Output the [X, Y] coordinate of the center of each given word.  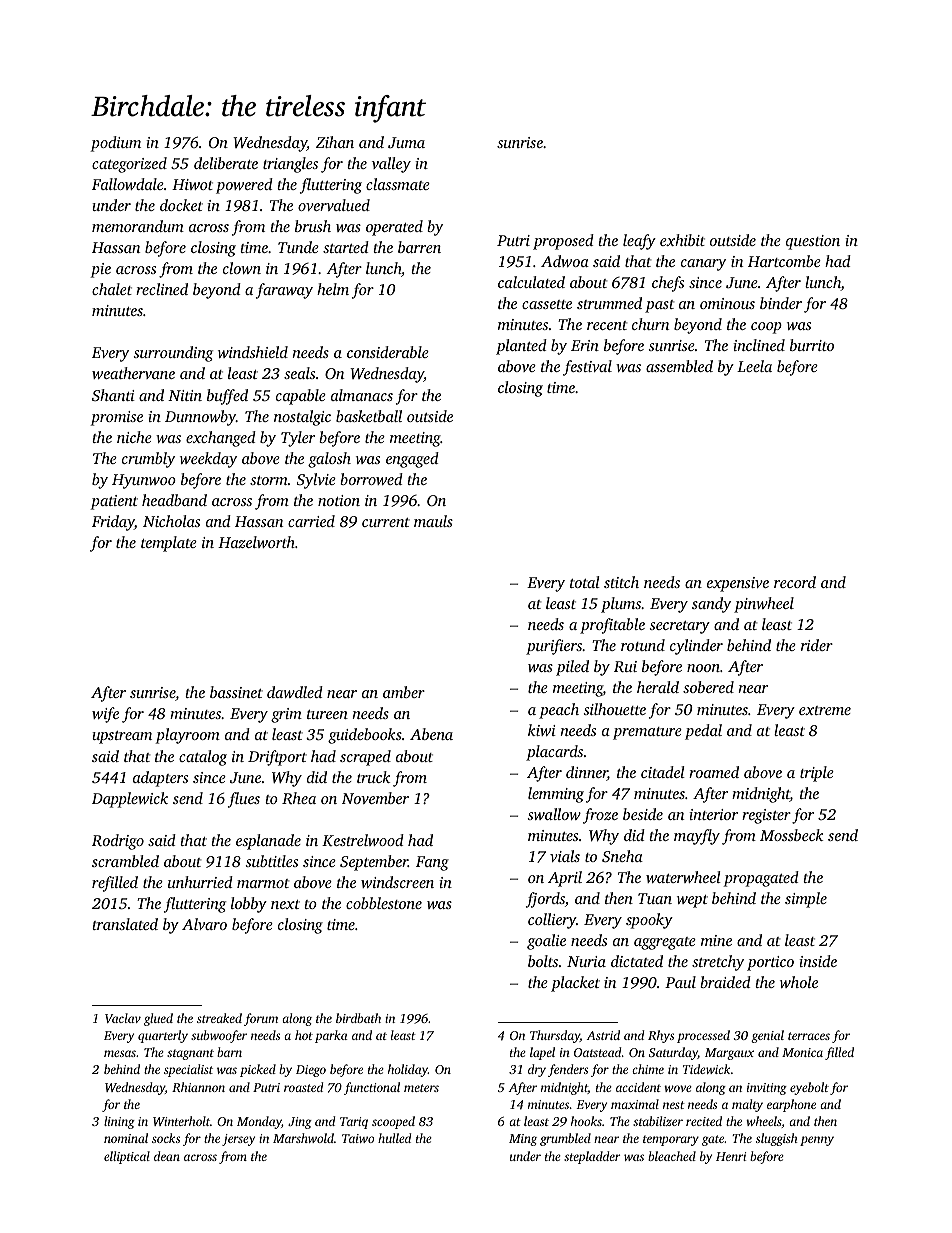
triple [817, 774]
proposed [563, 242]
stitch [621, 582]
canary [703, 265]
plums [621, 605]
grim [286, 715]
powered [244, 186]
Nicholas [171, 521]
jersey [238, 1140]
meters [421, 1088]
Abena [431, 734]
